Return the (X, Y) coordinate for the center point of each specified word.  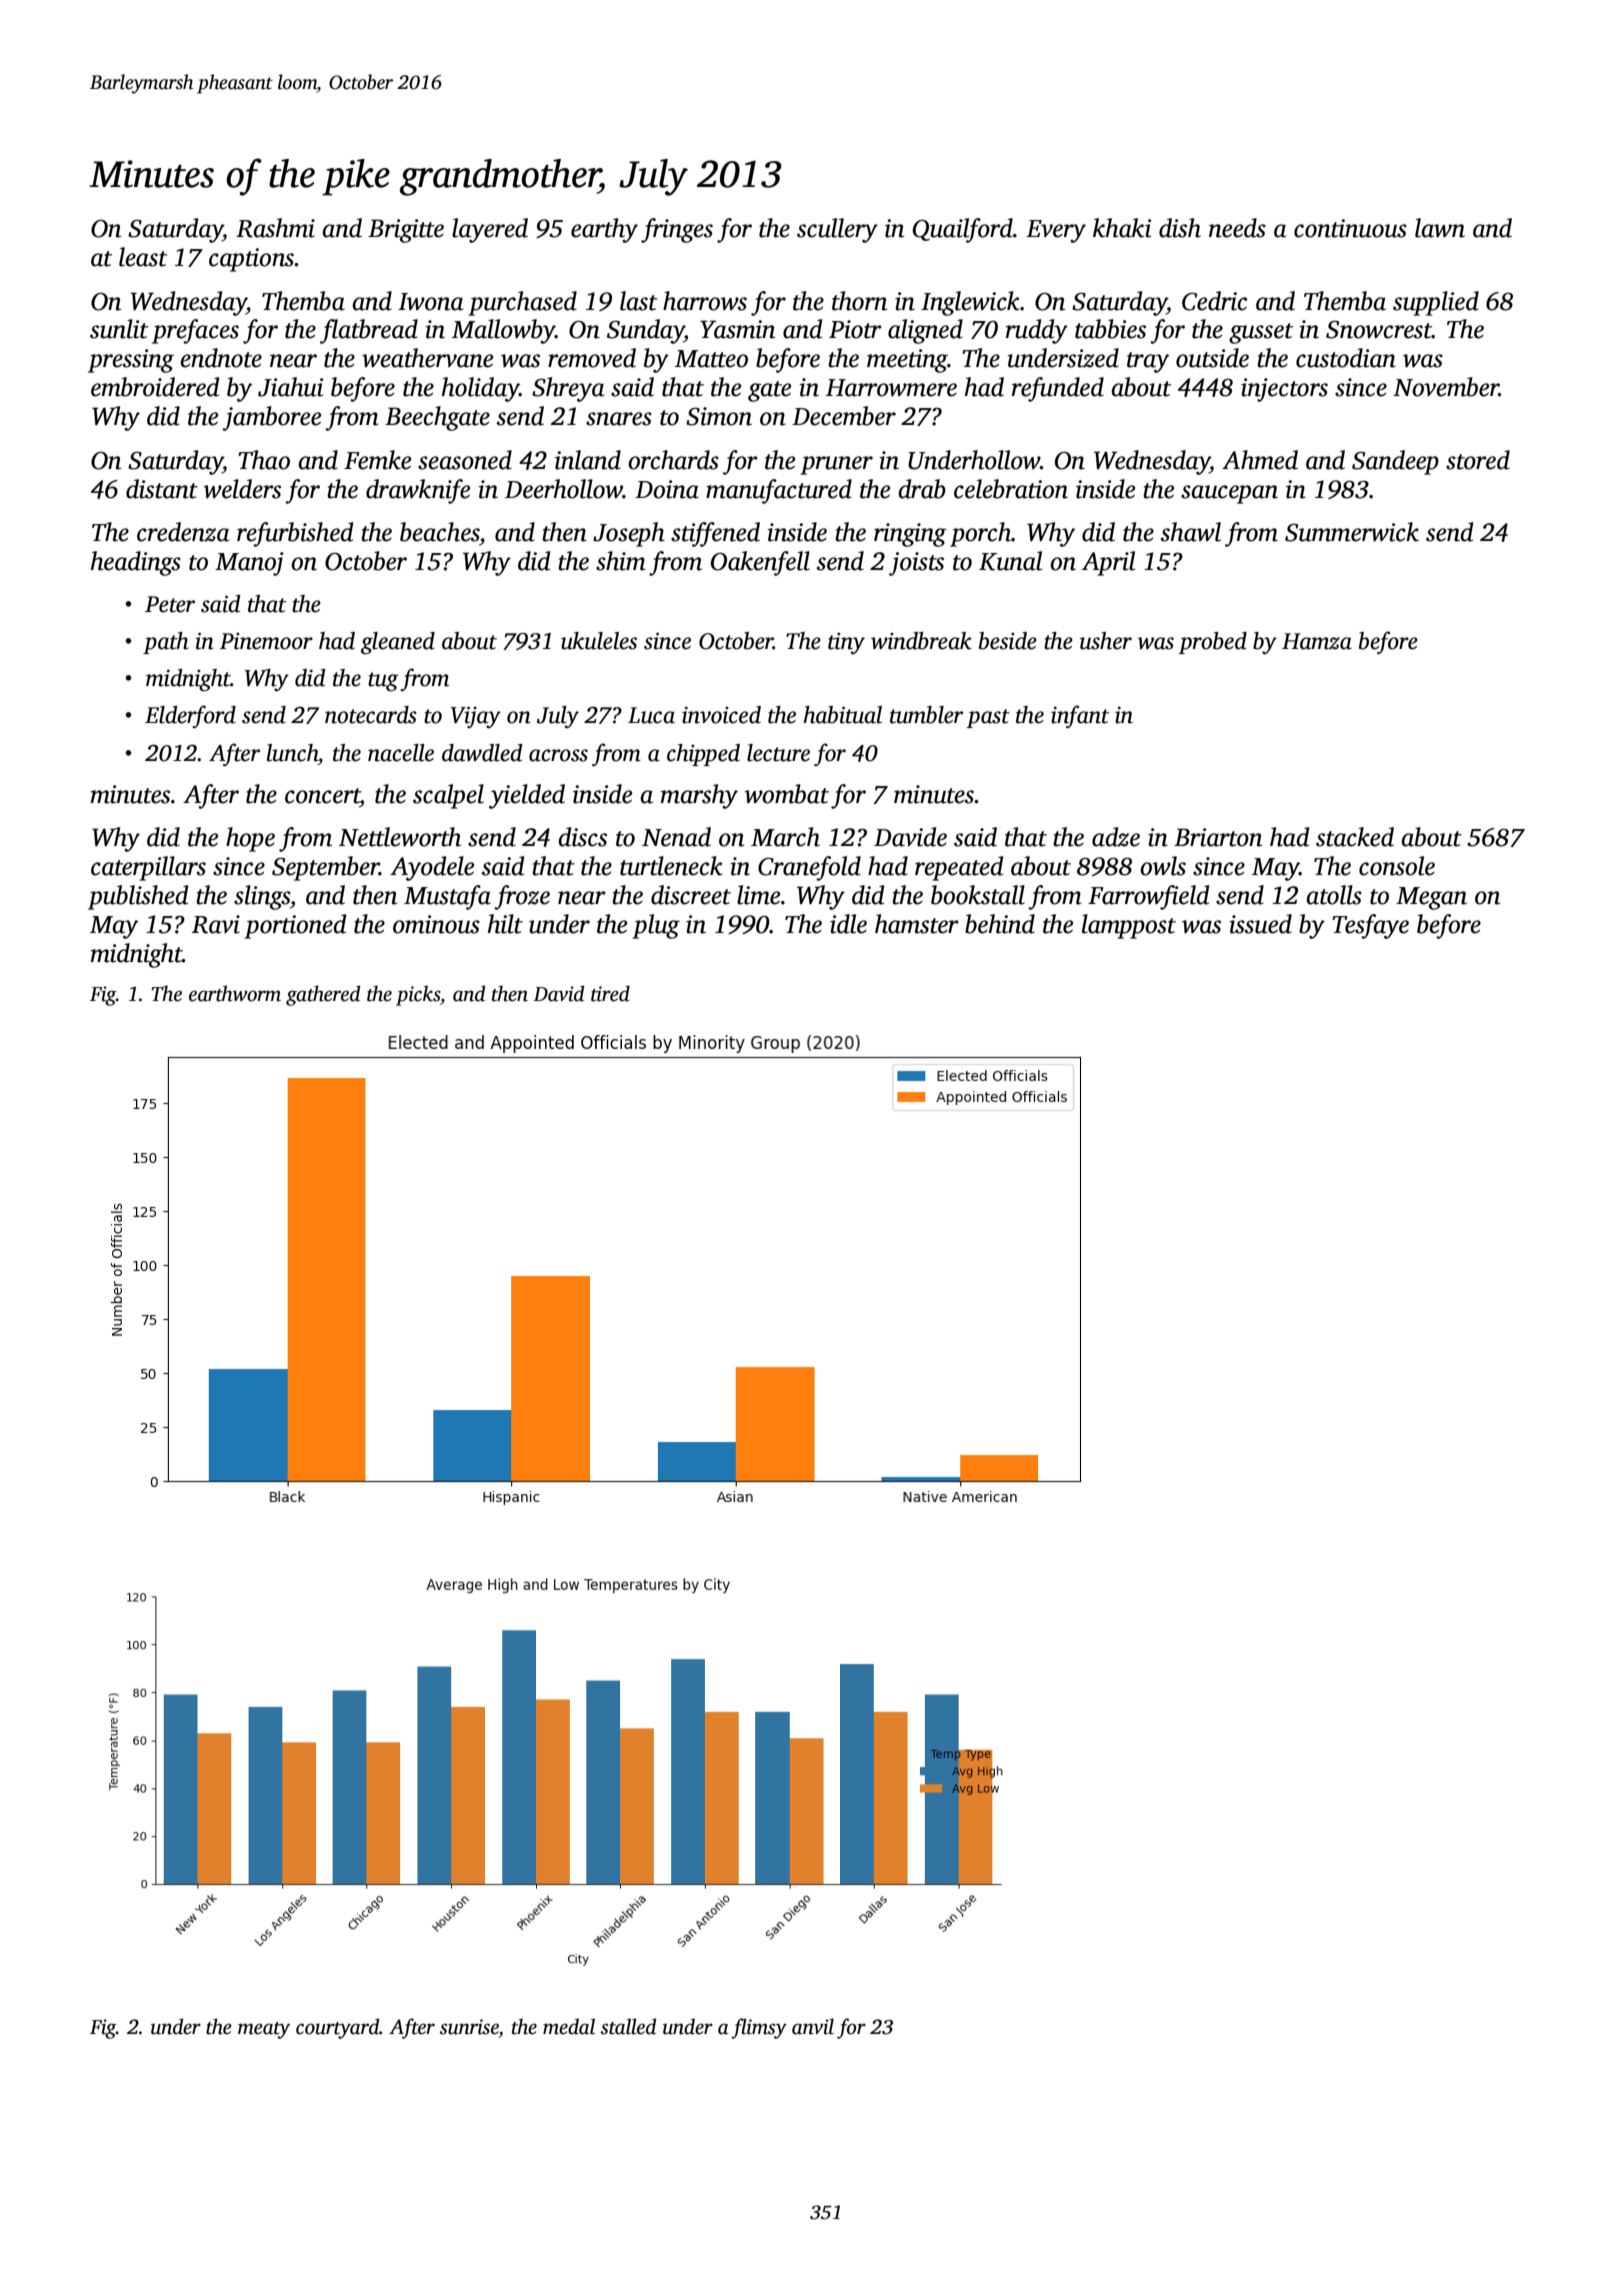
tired (610, 993)
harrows (705, 301)
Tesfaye (1370, 926)
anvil (813, 2026)
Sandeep (1395, 462)
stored (1478, 460)
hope (250, 839)
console (1397, 866)
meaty (264, 2030)
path (166, 643)
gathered (323, 995)
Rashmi (275, 228)
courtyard (337, 2028)
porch (980, 534)
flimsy (759, 2028)
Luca (651, 715)
